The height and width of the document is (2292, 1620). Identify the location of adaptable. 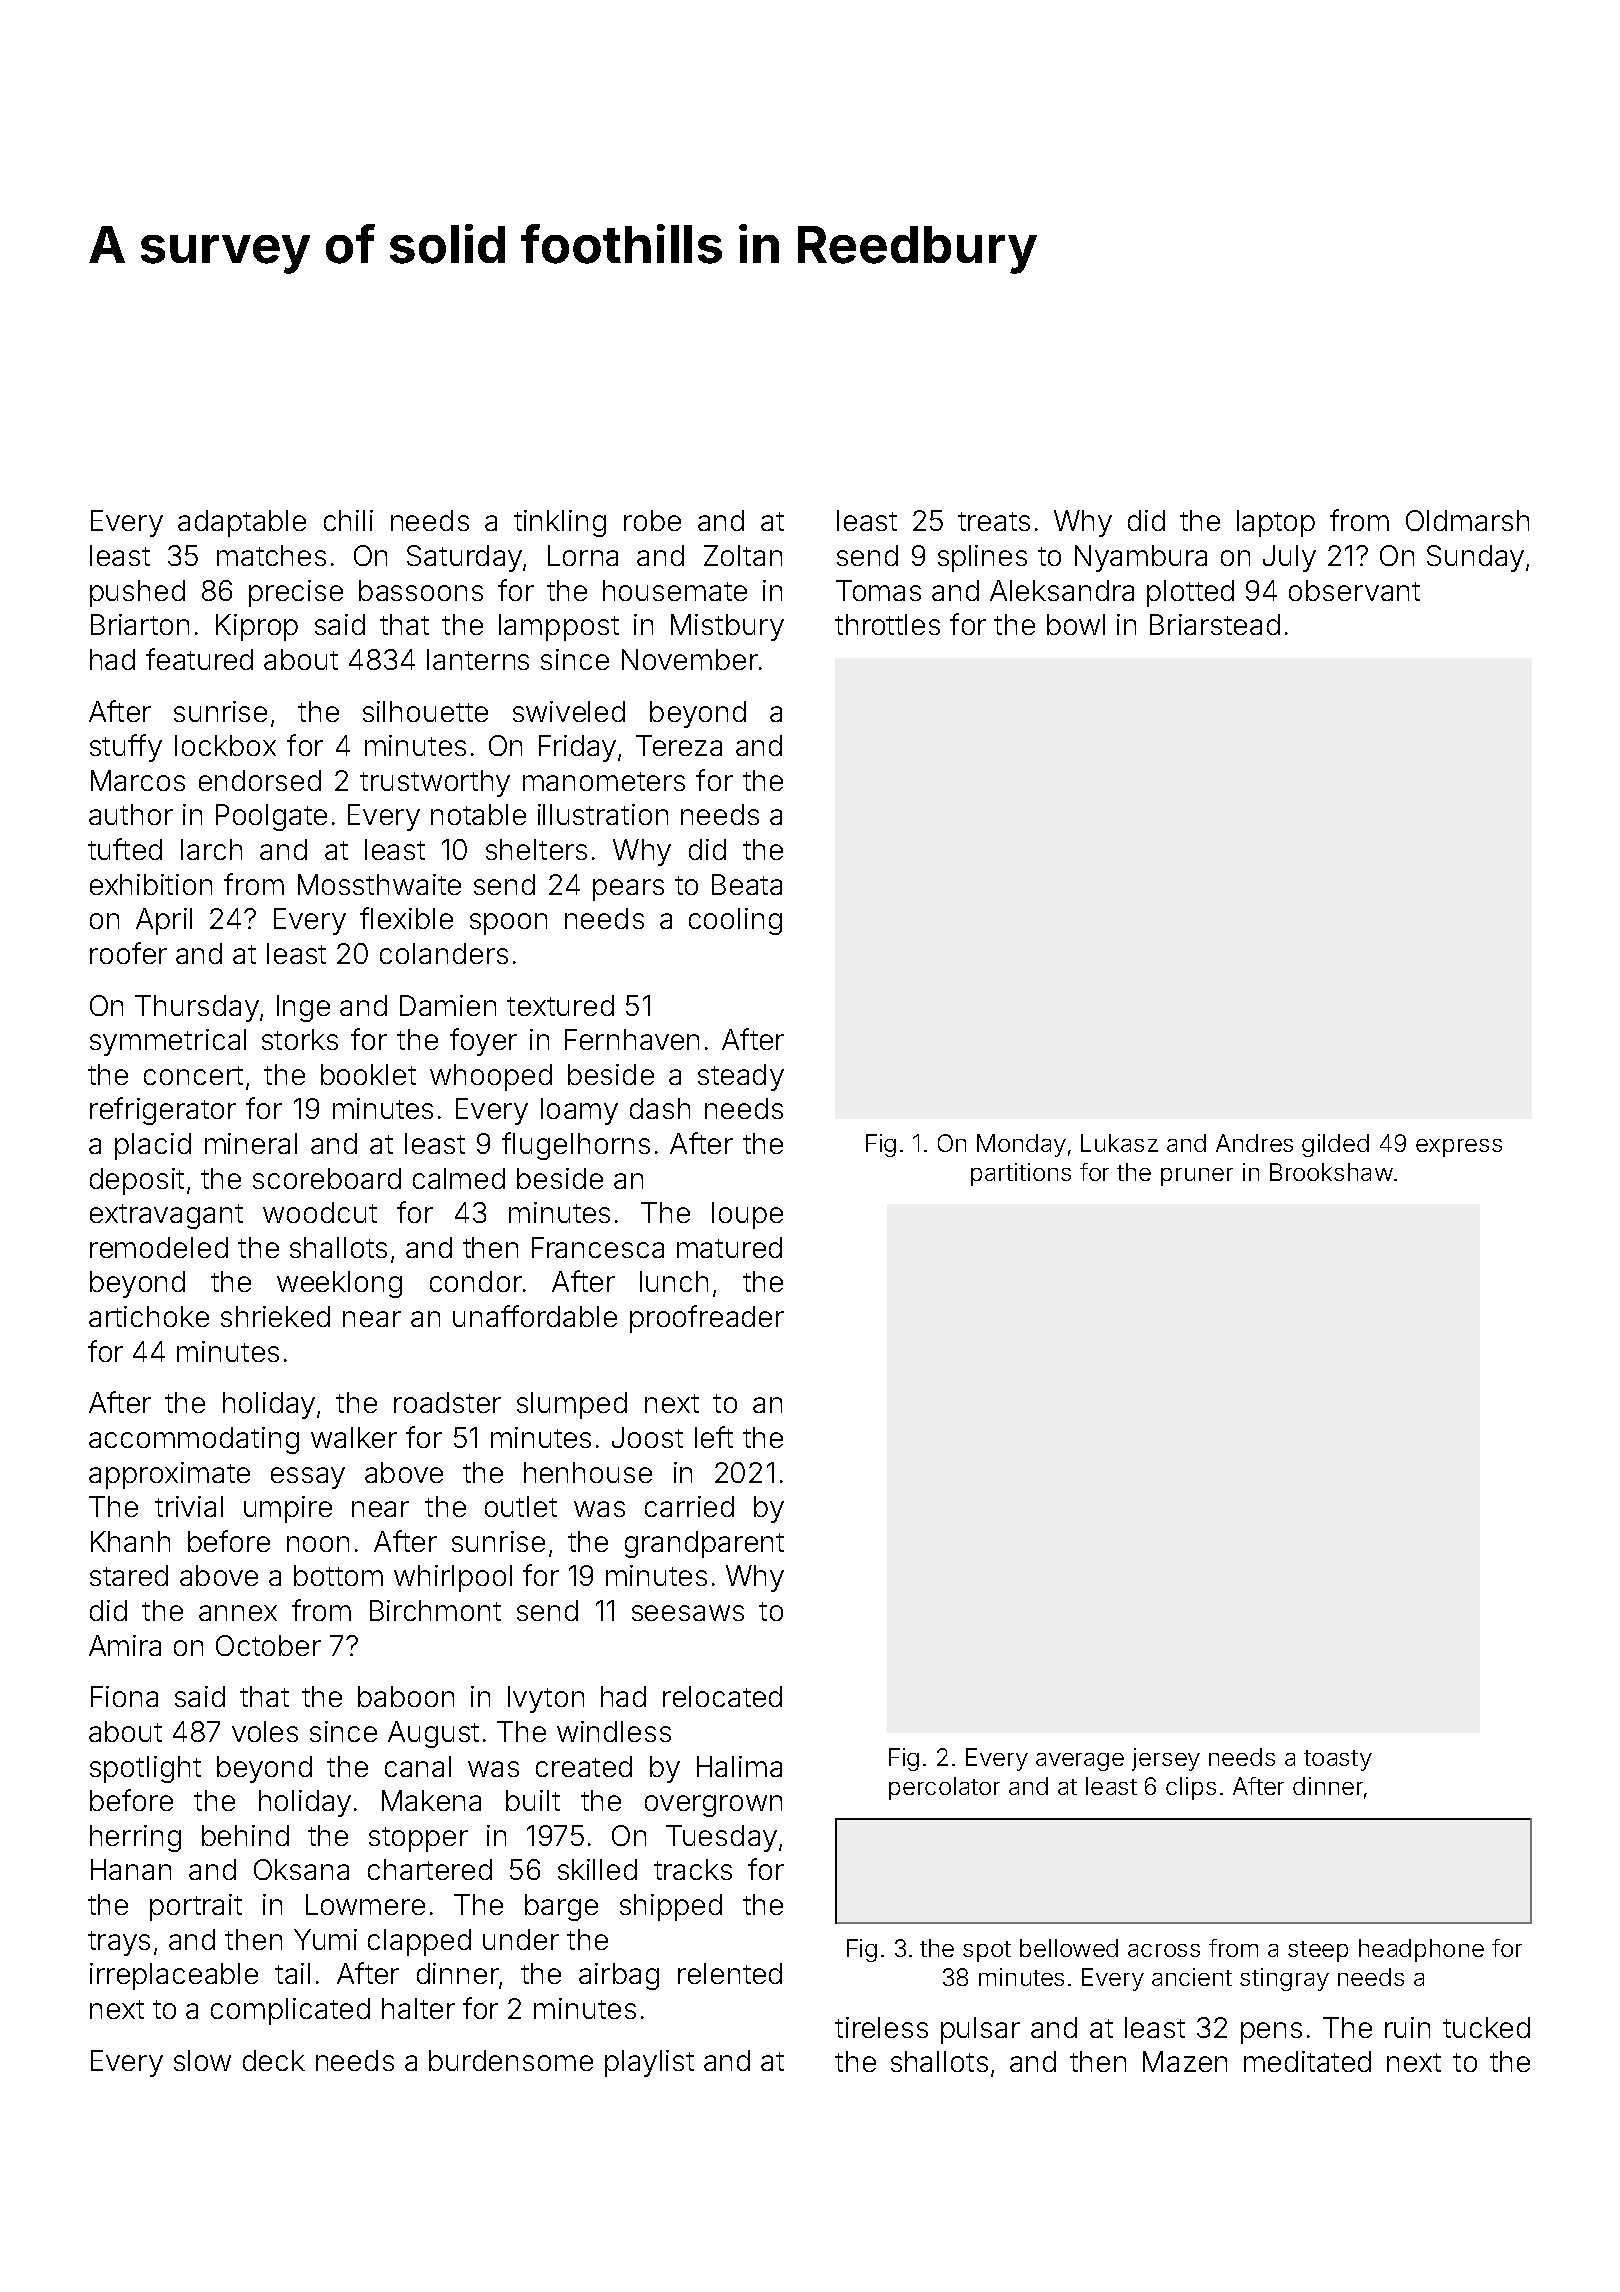
(242, 523).
